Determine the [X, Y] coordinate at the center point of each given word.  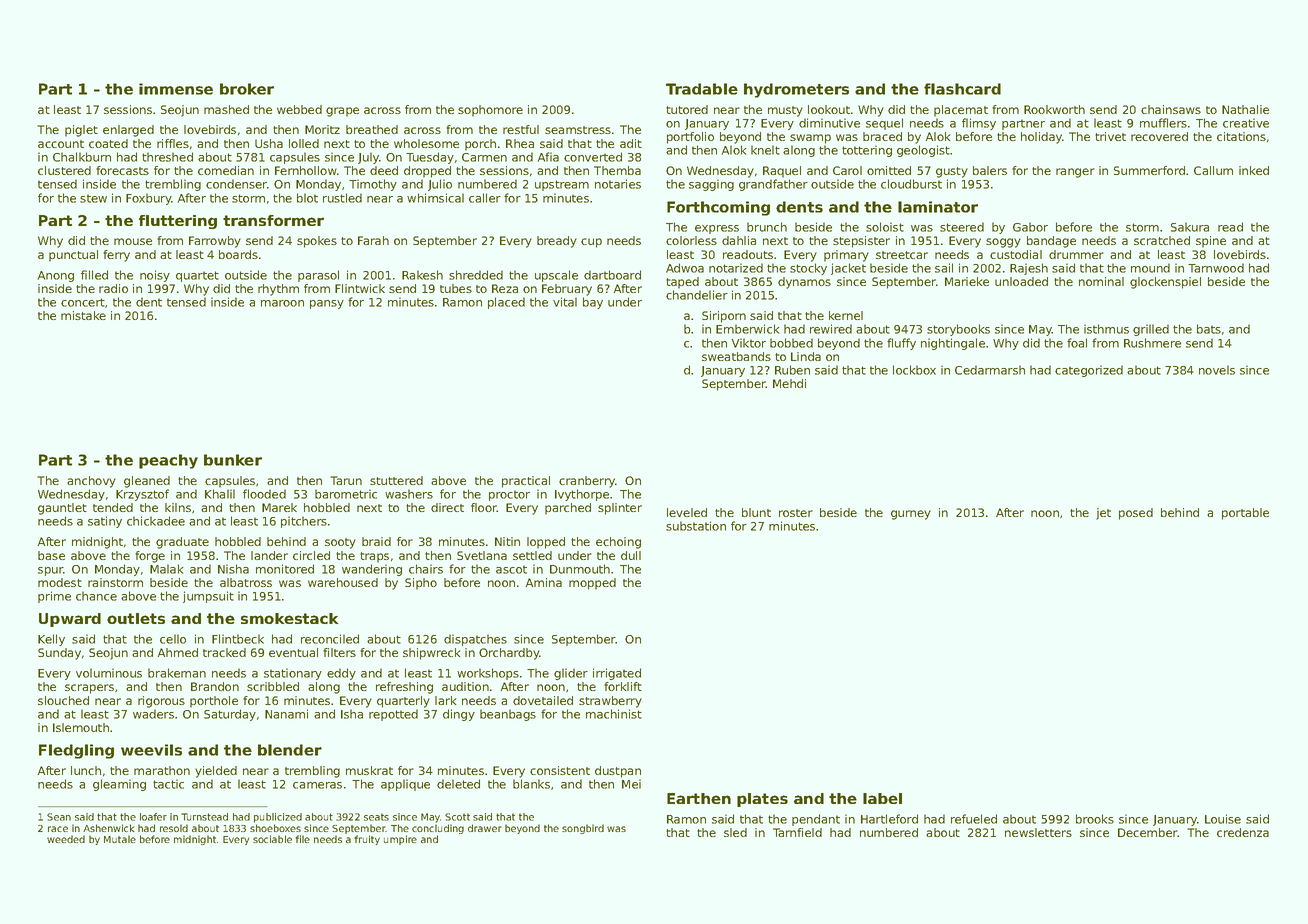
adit [631, 143]
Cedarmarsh [990, 370]
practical [526, 482]
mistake [83, 315]
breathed [372, 129]
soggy [1003, 243]
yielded [216, 772]
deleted [458, 784]
